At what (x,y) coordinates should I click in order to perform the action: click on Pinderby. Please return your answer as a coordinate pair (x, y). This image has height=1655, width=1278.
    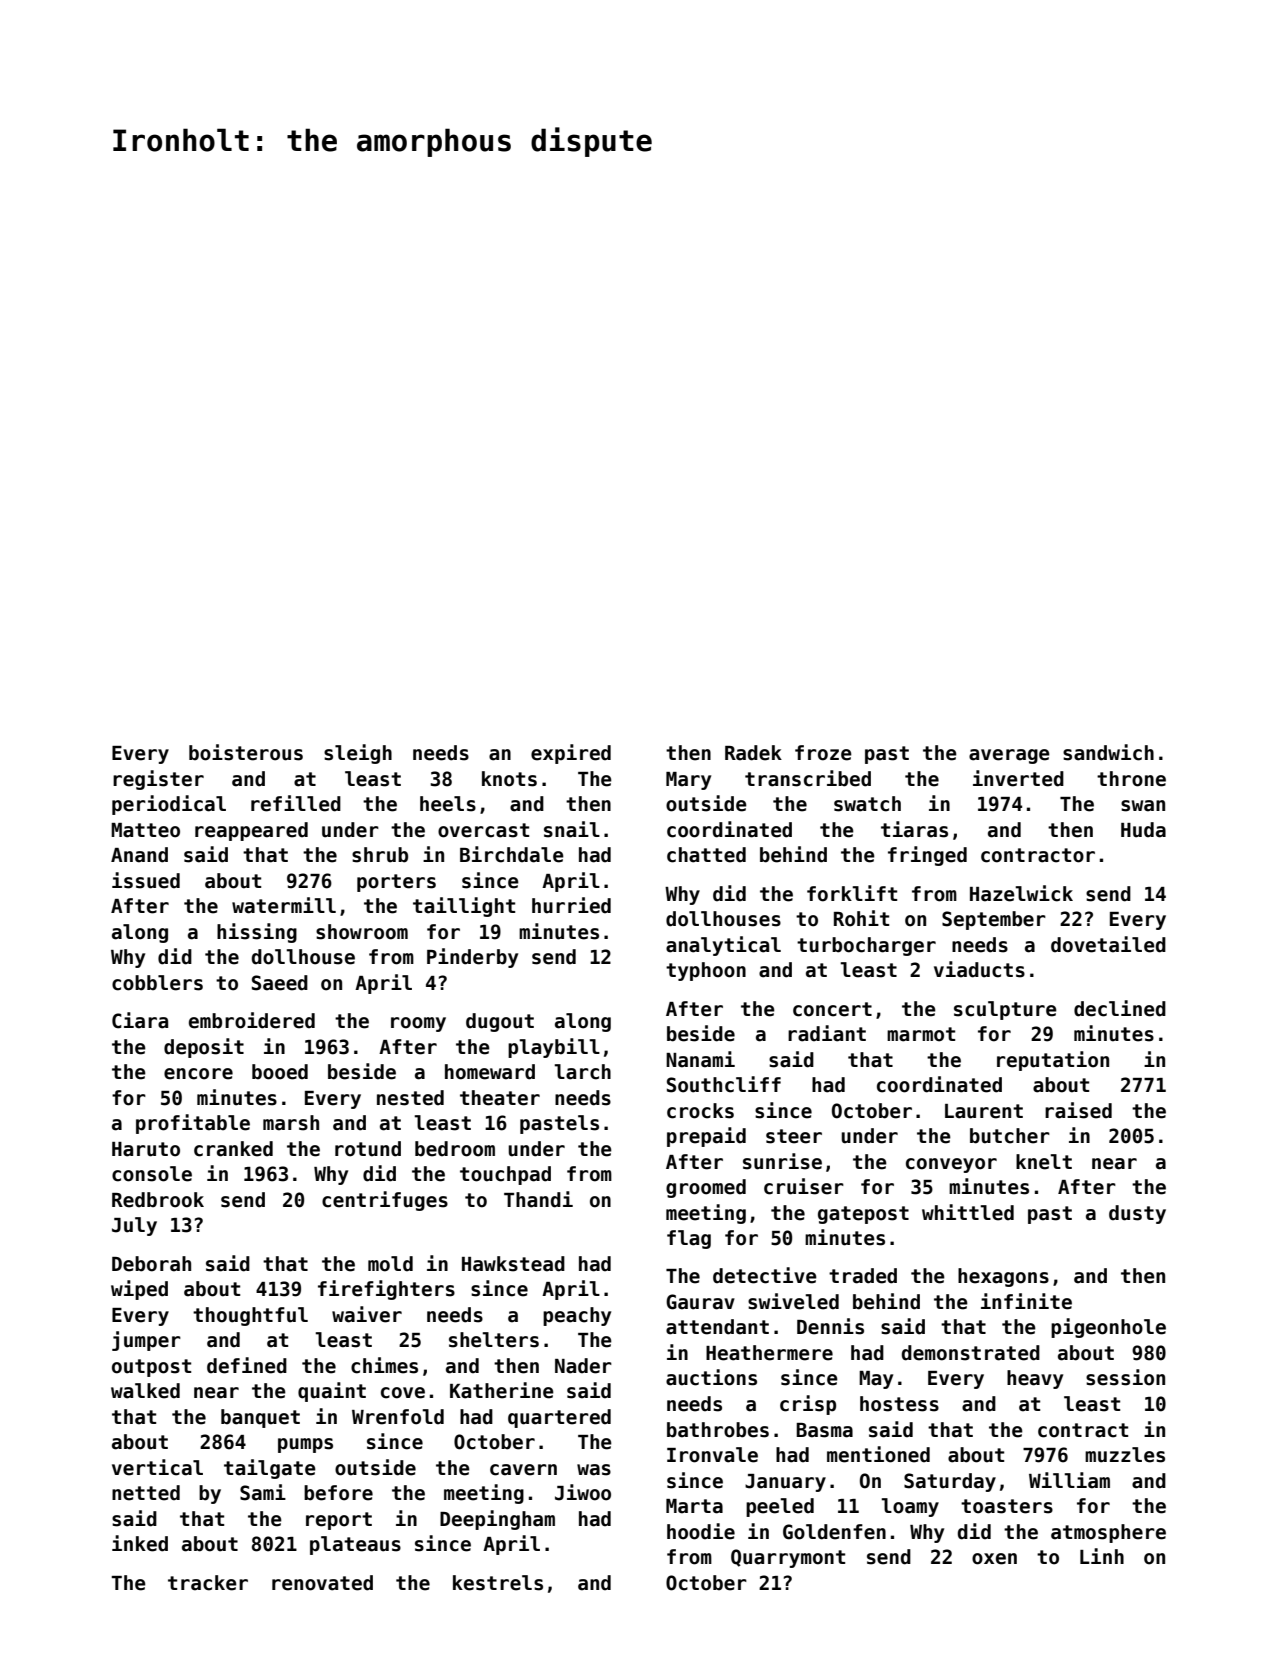
    Looking at the image, I should click on (472, 958).
